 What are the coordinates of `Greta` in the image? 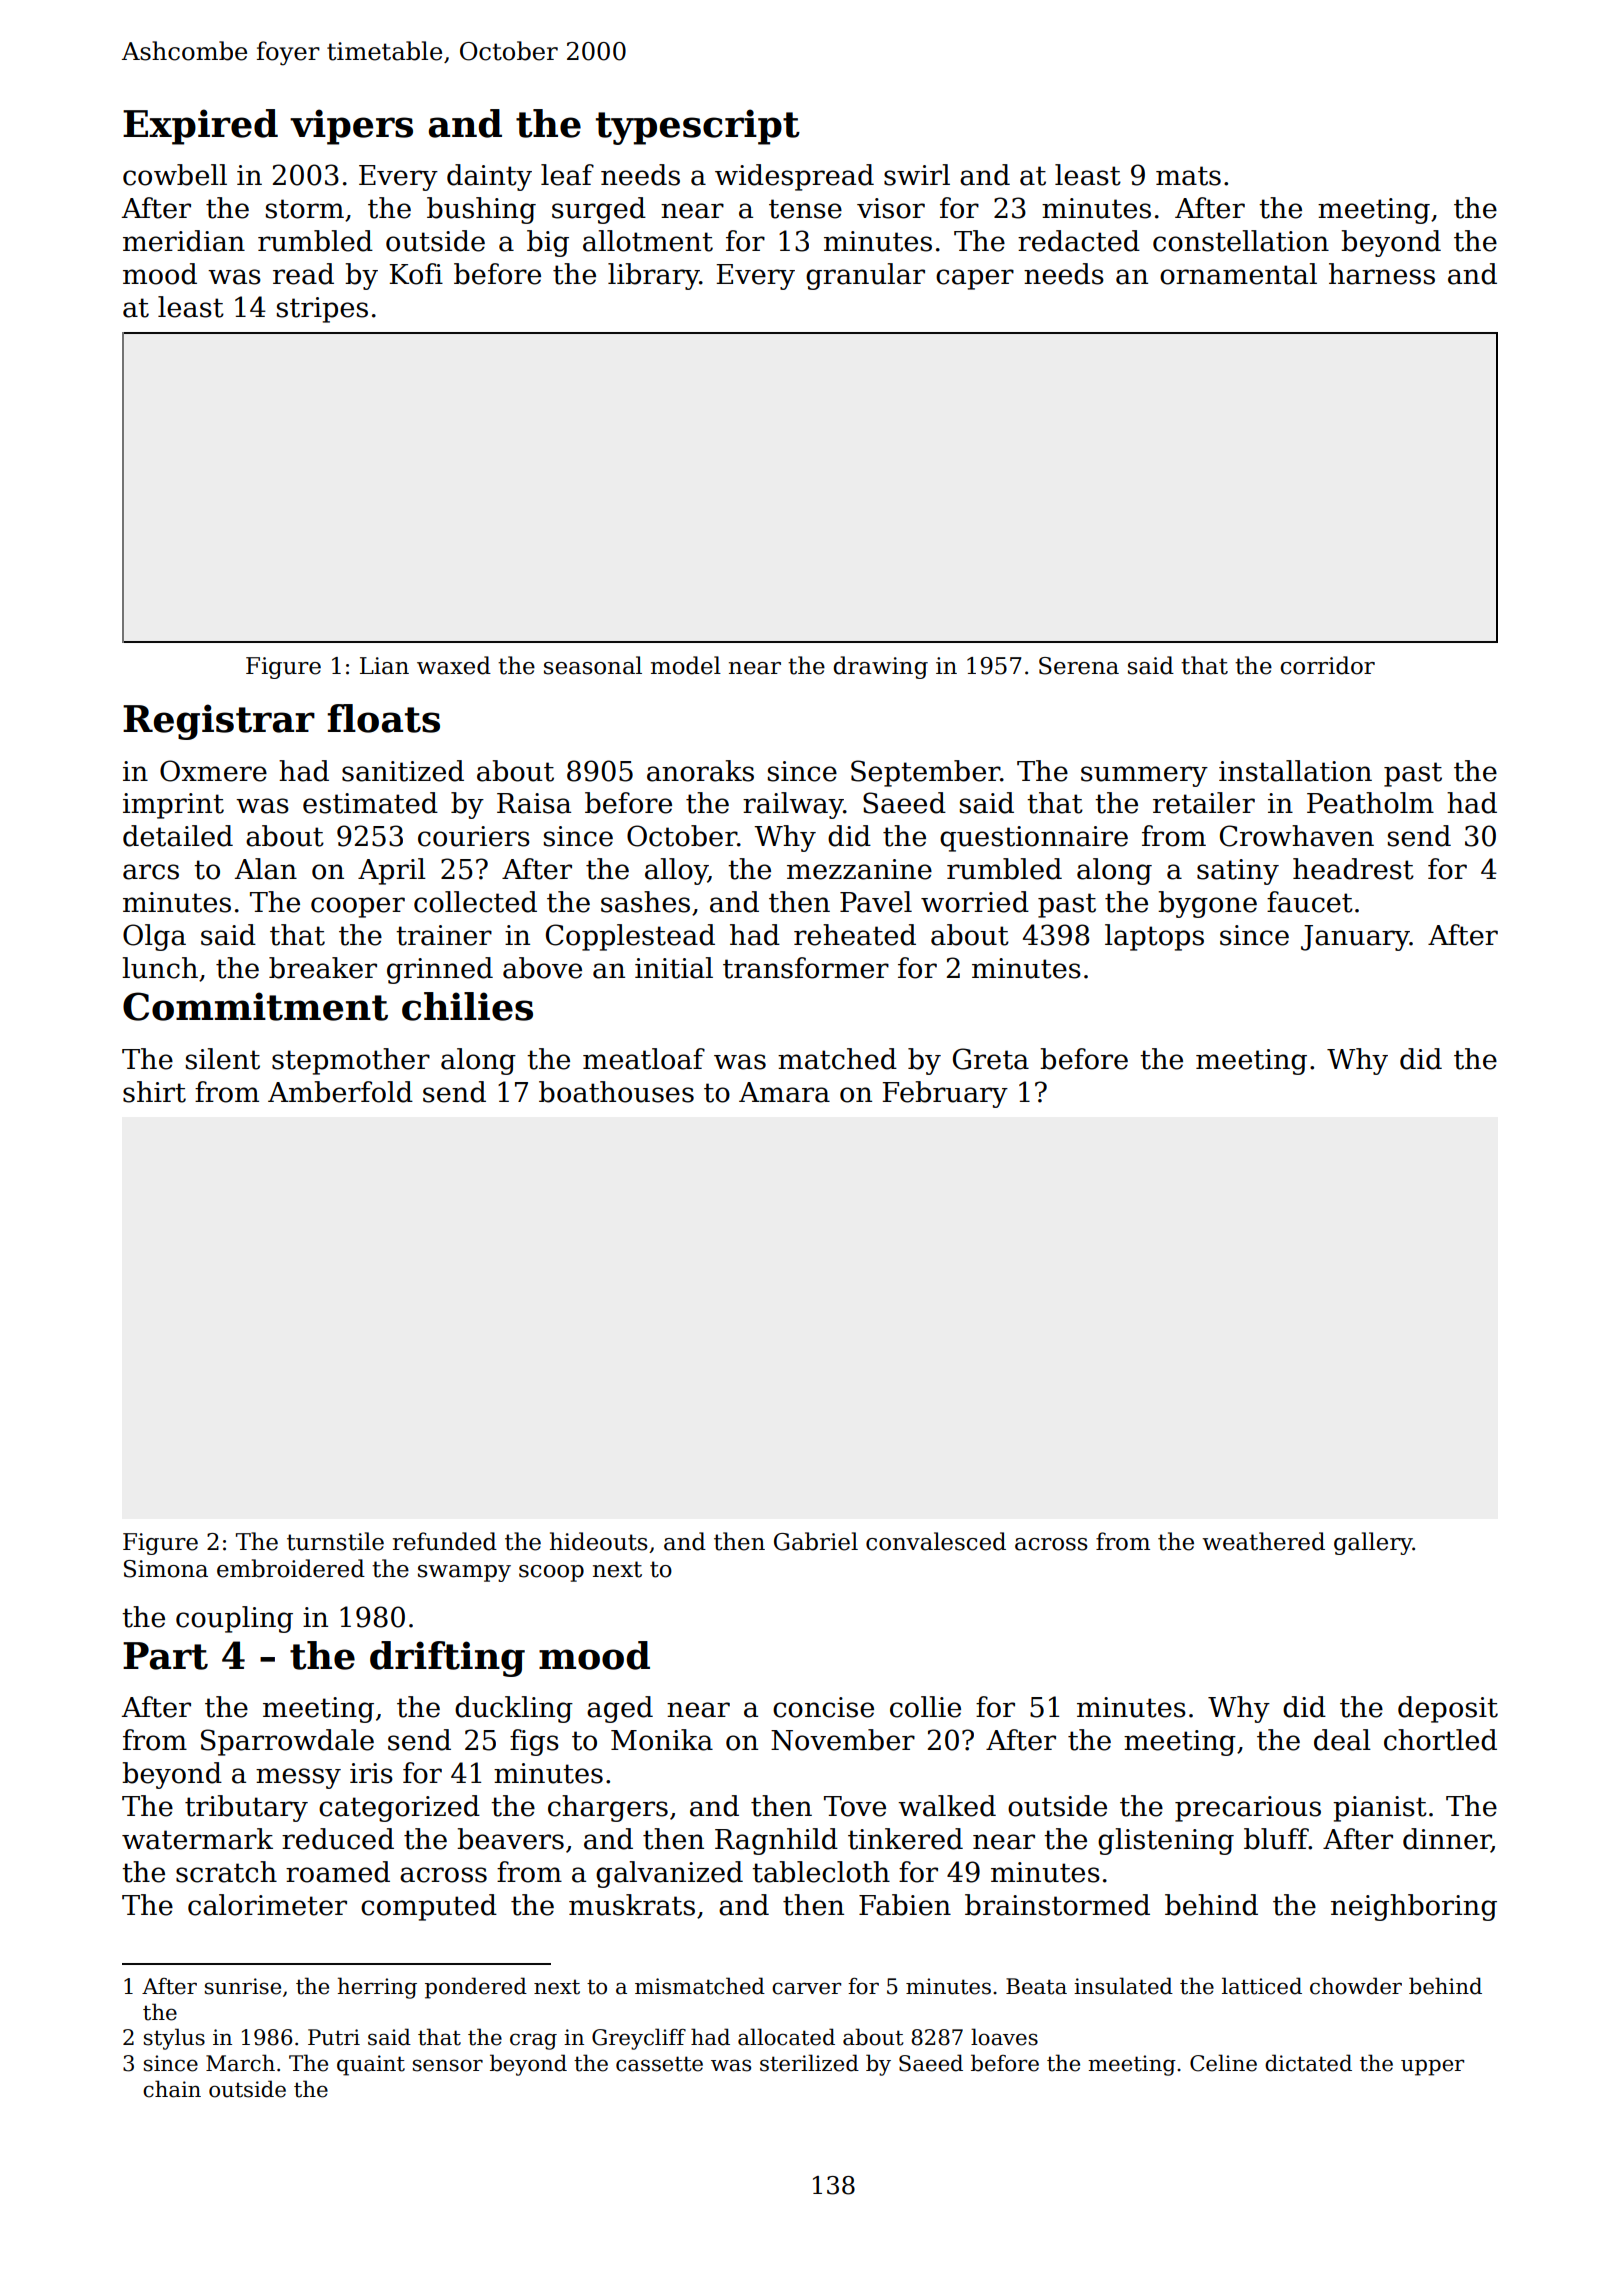 It's located at (991, 1059).
